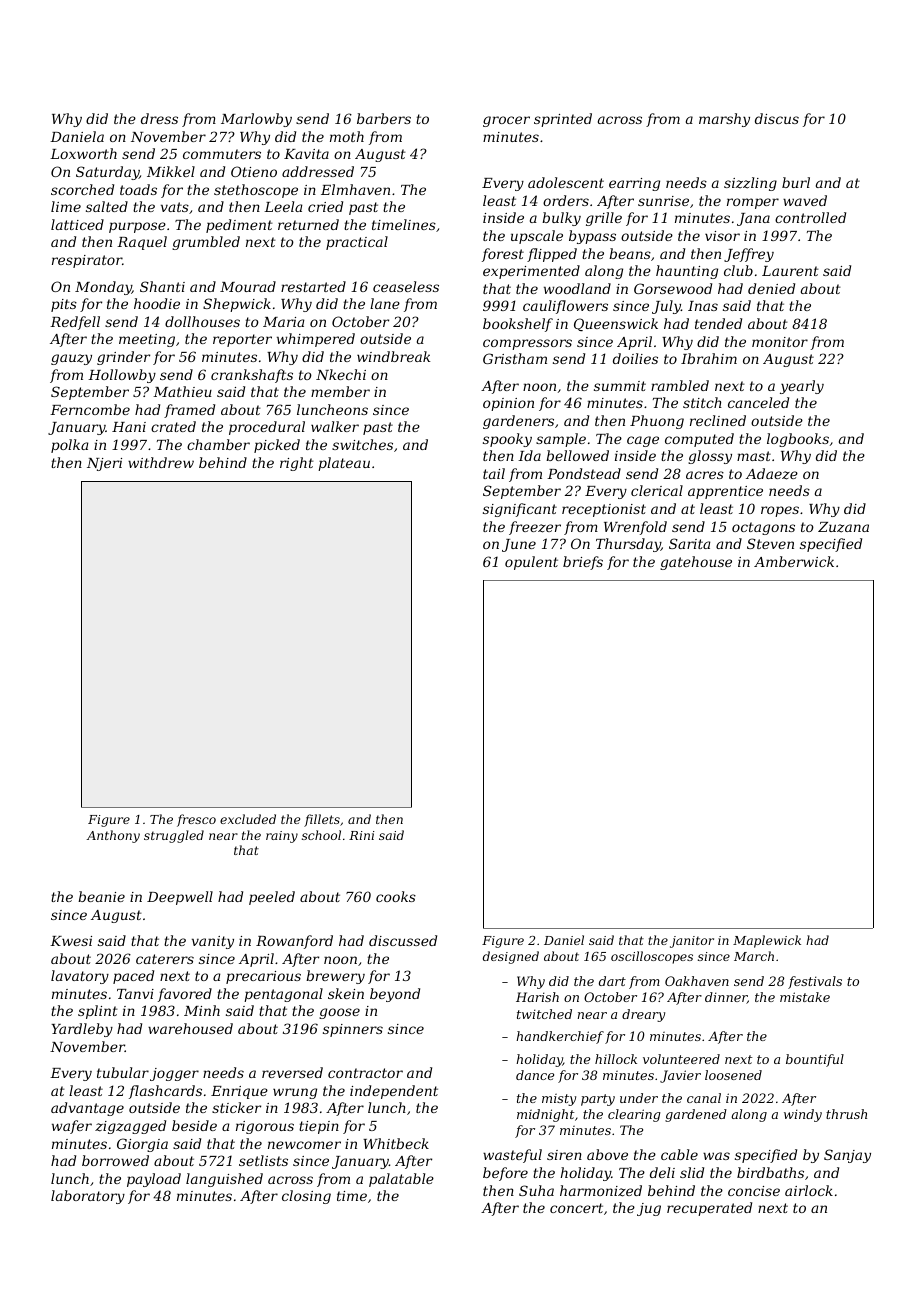  What do you see at coordinates (236, 1107) in the screenshot?
I see `sticker` at bounding box center [236, 1107].
